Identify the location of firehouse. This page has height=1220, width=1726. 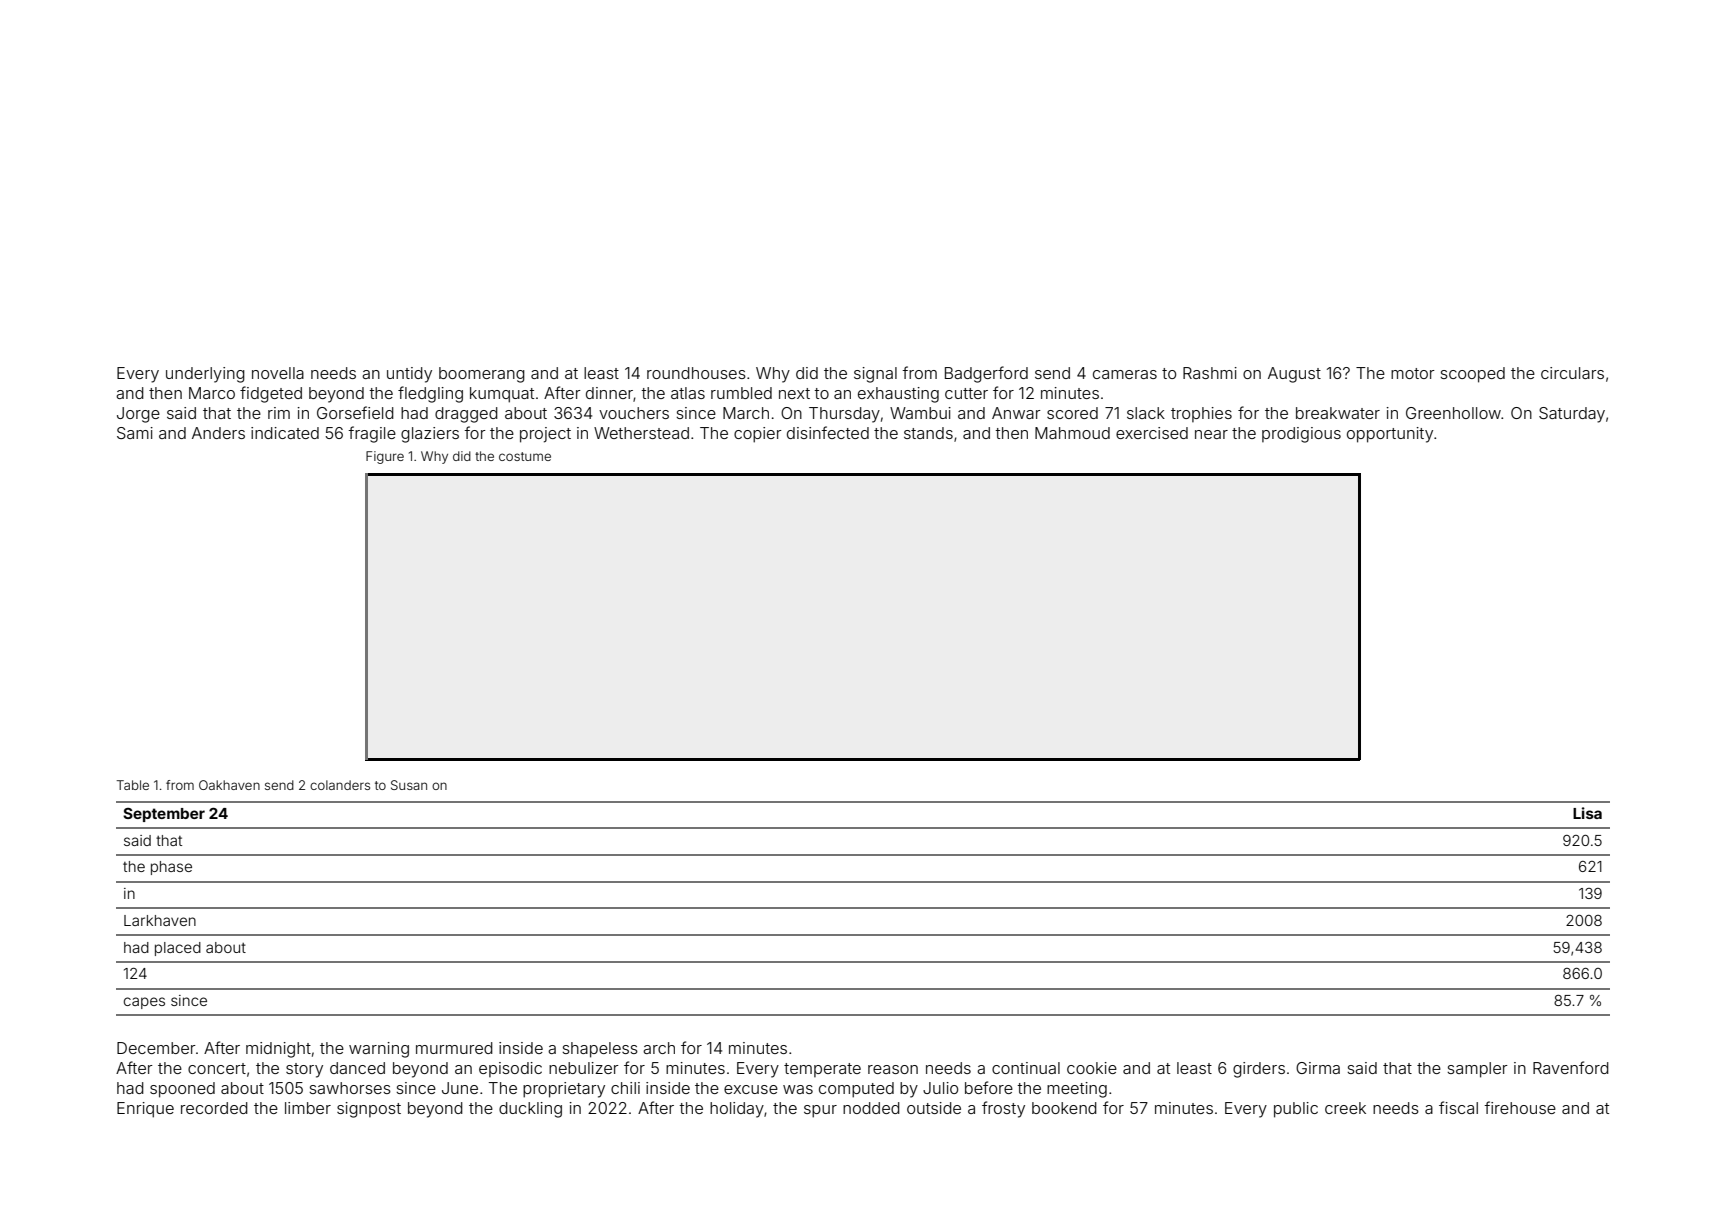
(1520, 1107).
